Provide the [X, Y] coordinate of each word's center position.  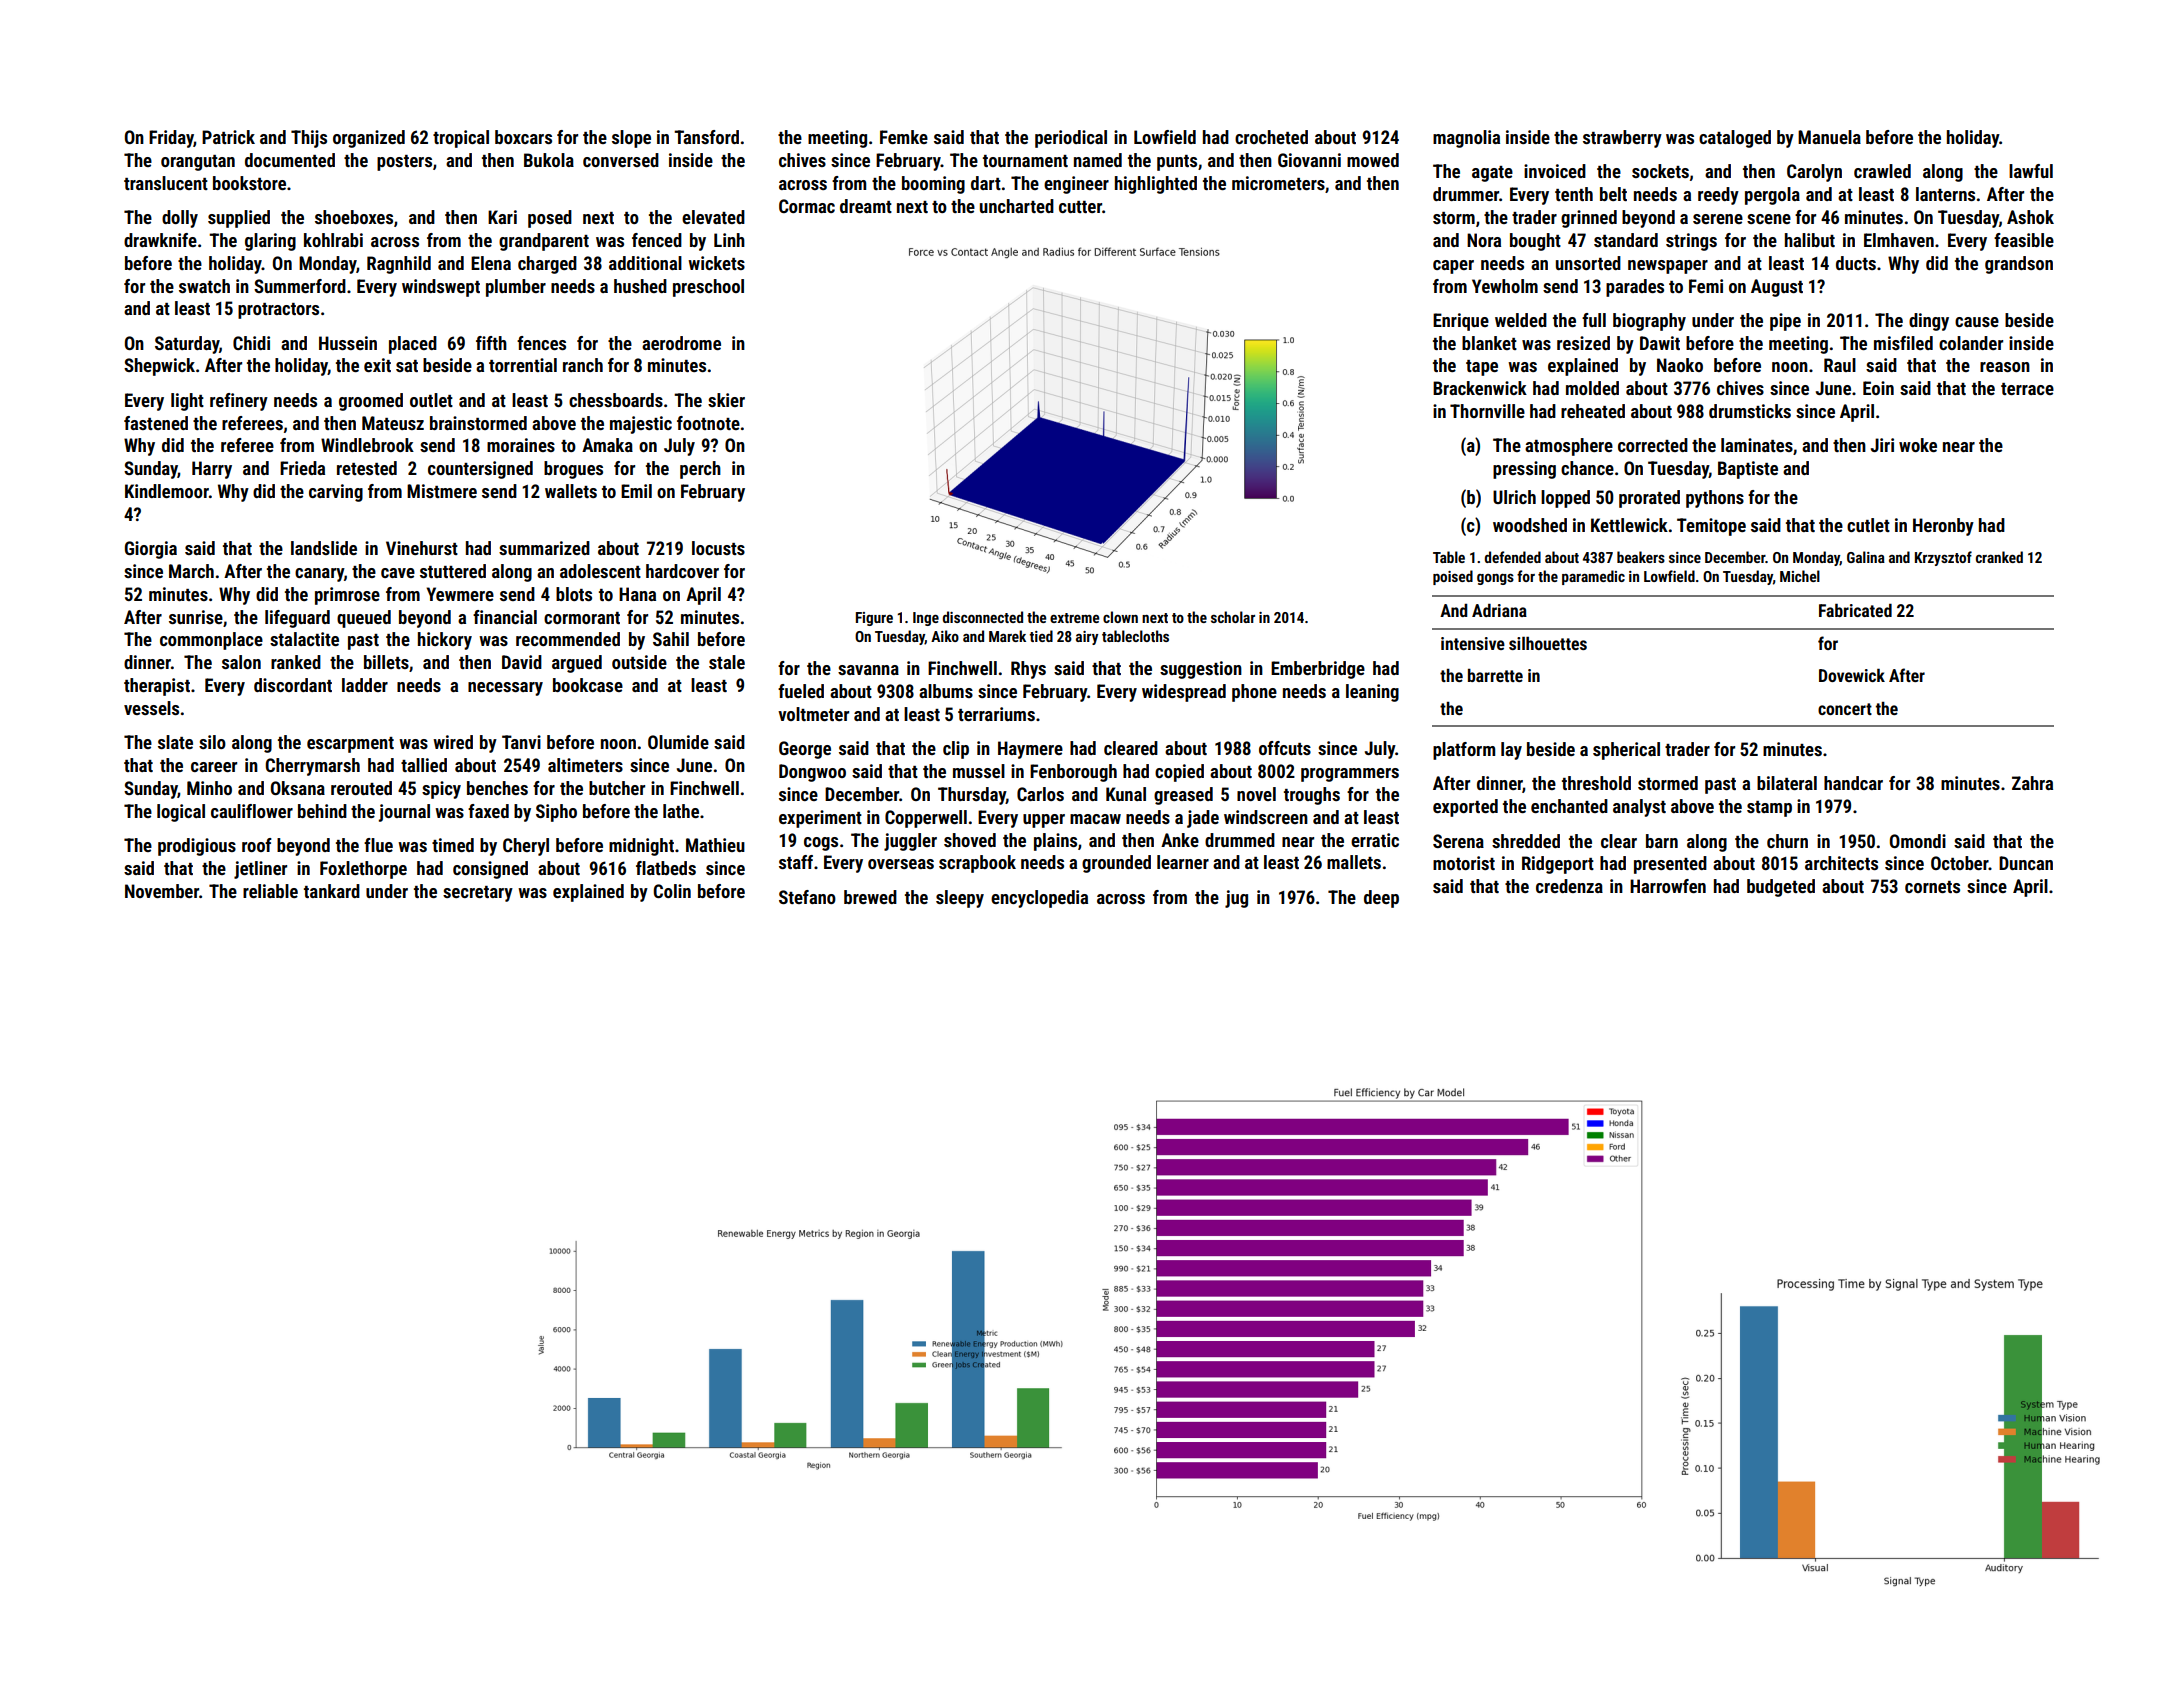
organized [369, 139]
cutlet [1868, 525]
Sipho [556, 813]
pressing [1524, 470]
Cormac [807, 206]
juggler [910, 842]
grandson [2019, 265]
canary [319, 575]
